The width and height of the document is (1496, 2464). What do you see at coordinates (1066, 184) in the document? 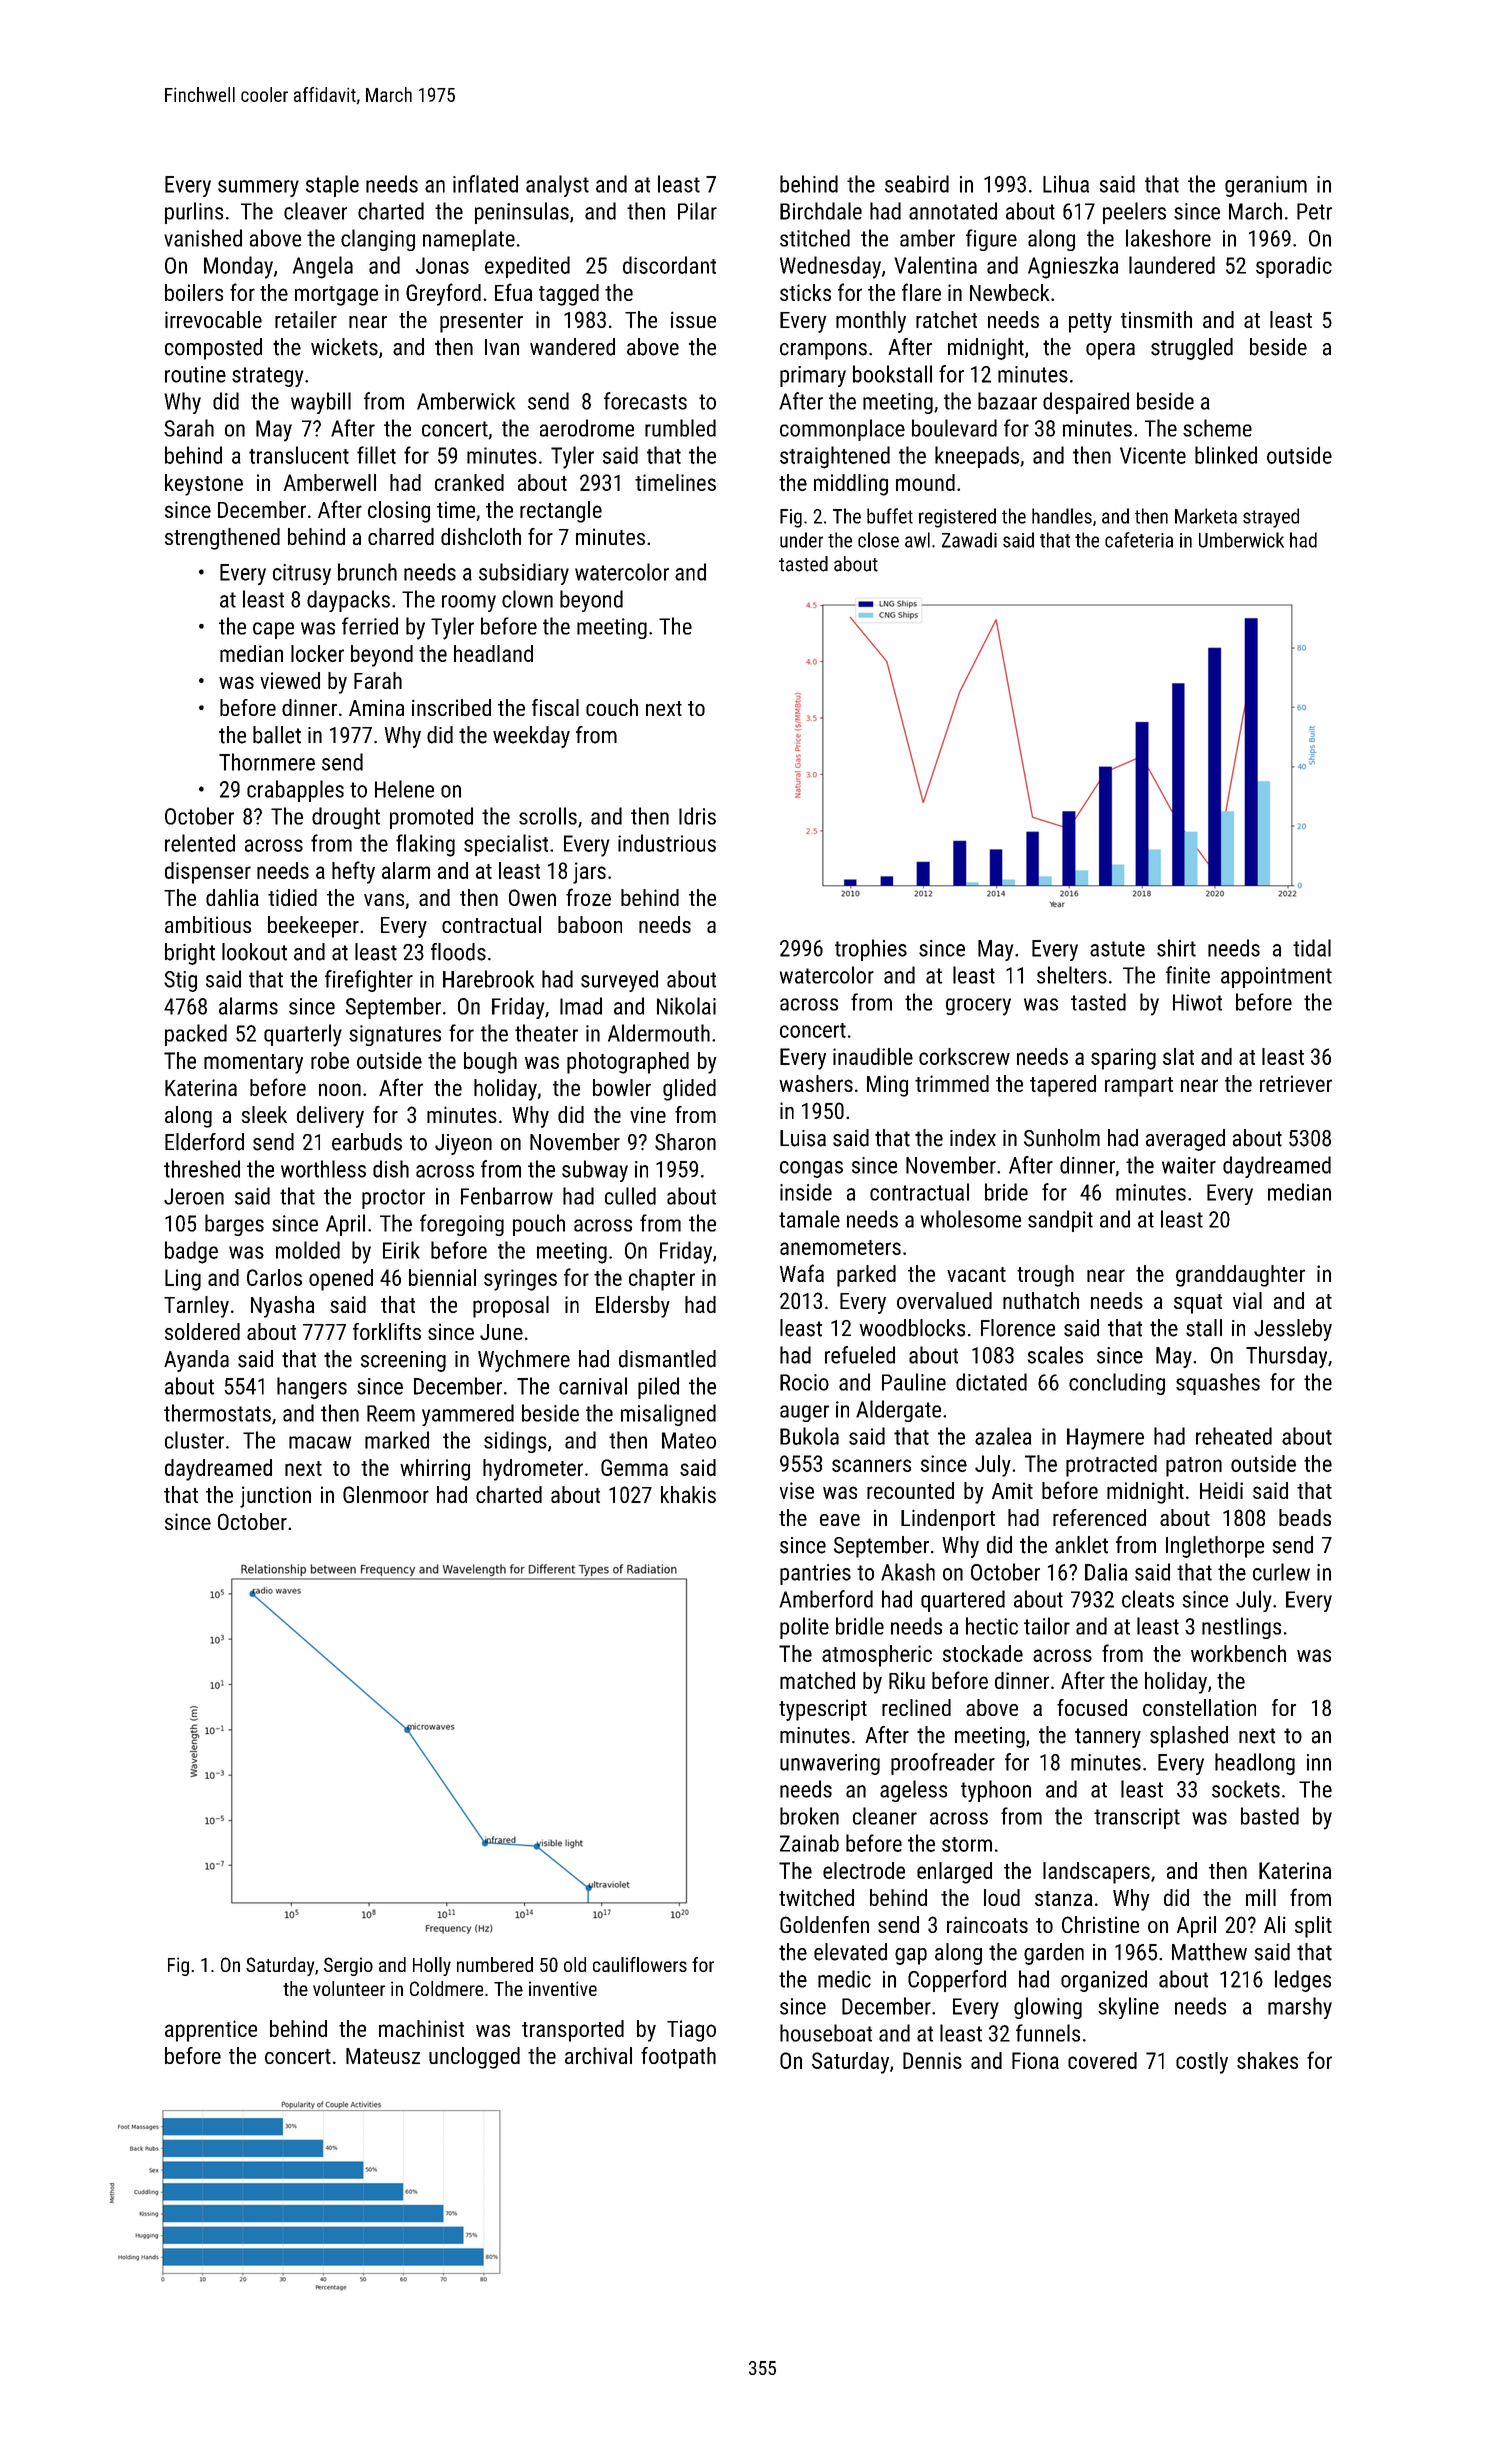
I see `Lihua` at bounding box center [1066, 184].
